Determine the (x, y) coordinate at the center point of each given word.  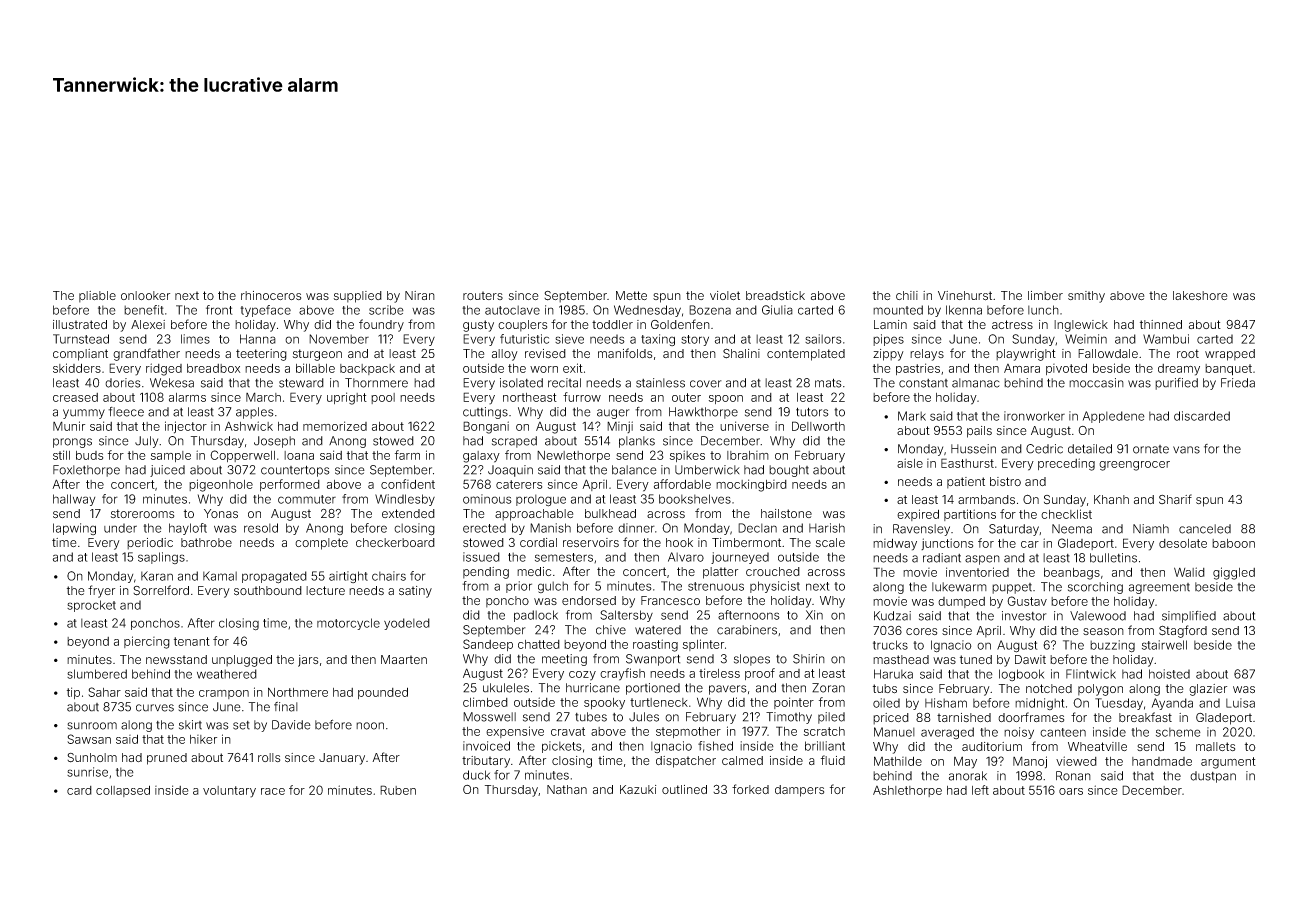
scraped (514, 442)
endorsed (589, 600)
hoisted (1169, 674)
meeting (564, 660)
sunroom (92, 726)
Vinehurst (965, 296)
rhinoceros (271, 295)
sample (171, 456)
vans (1186, 450)
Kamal (220, 576)
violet (725, 295)
